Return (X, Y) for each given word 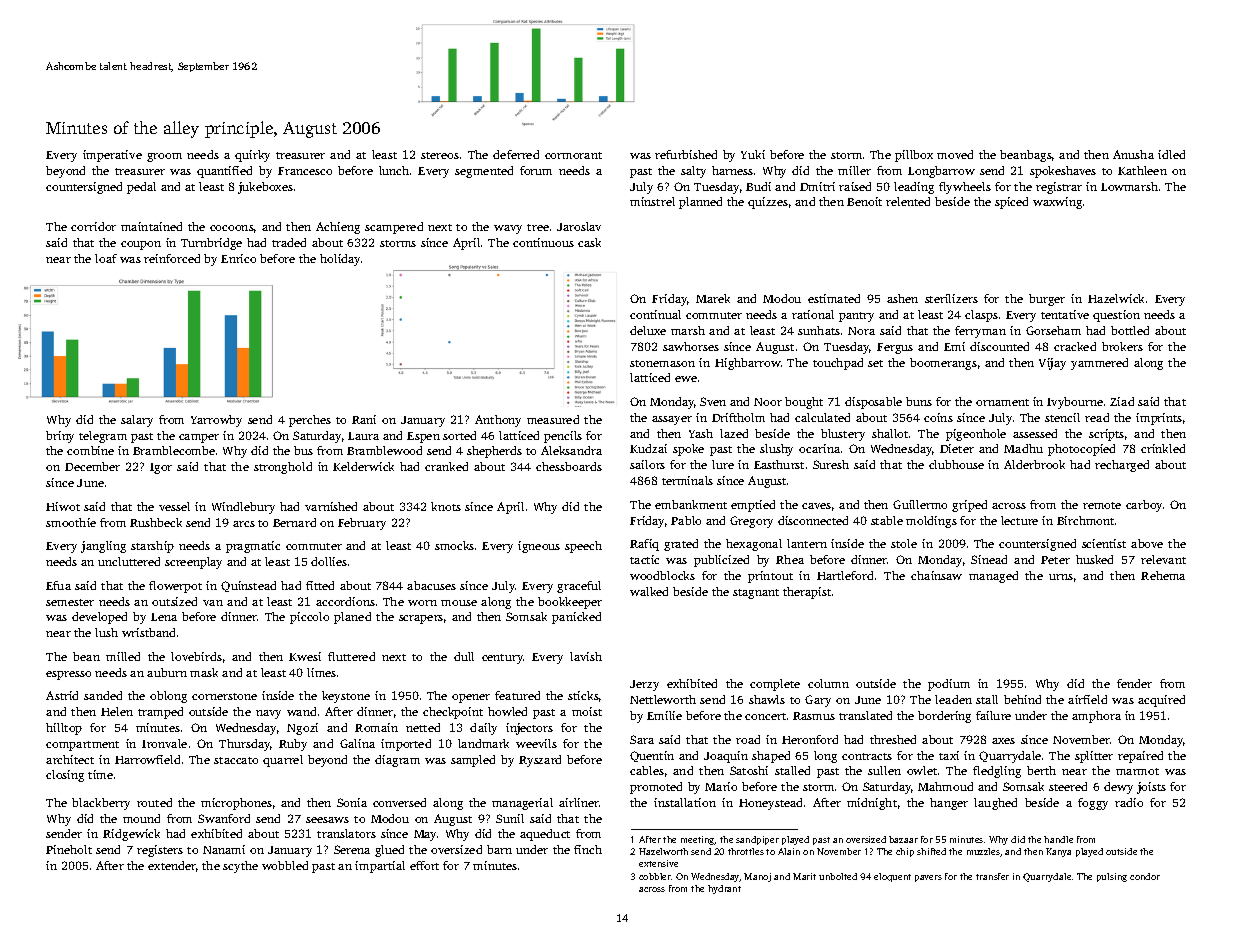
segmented (484, 172)
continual (655, 314)
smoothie (71, 522)
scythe (240, 867)
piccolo (309, 618)
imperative (112, 156)
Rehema (1163, 575)
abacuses (431, 585)
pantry (856, 317)
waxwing (1057, 203)
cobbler (655, 876)
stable (887, 520)
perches (310, 421)
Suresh (831, 464)
